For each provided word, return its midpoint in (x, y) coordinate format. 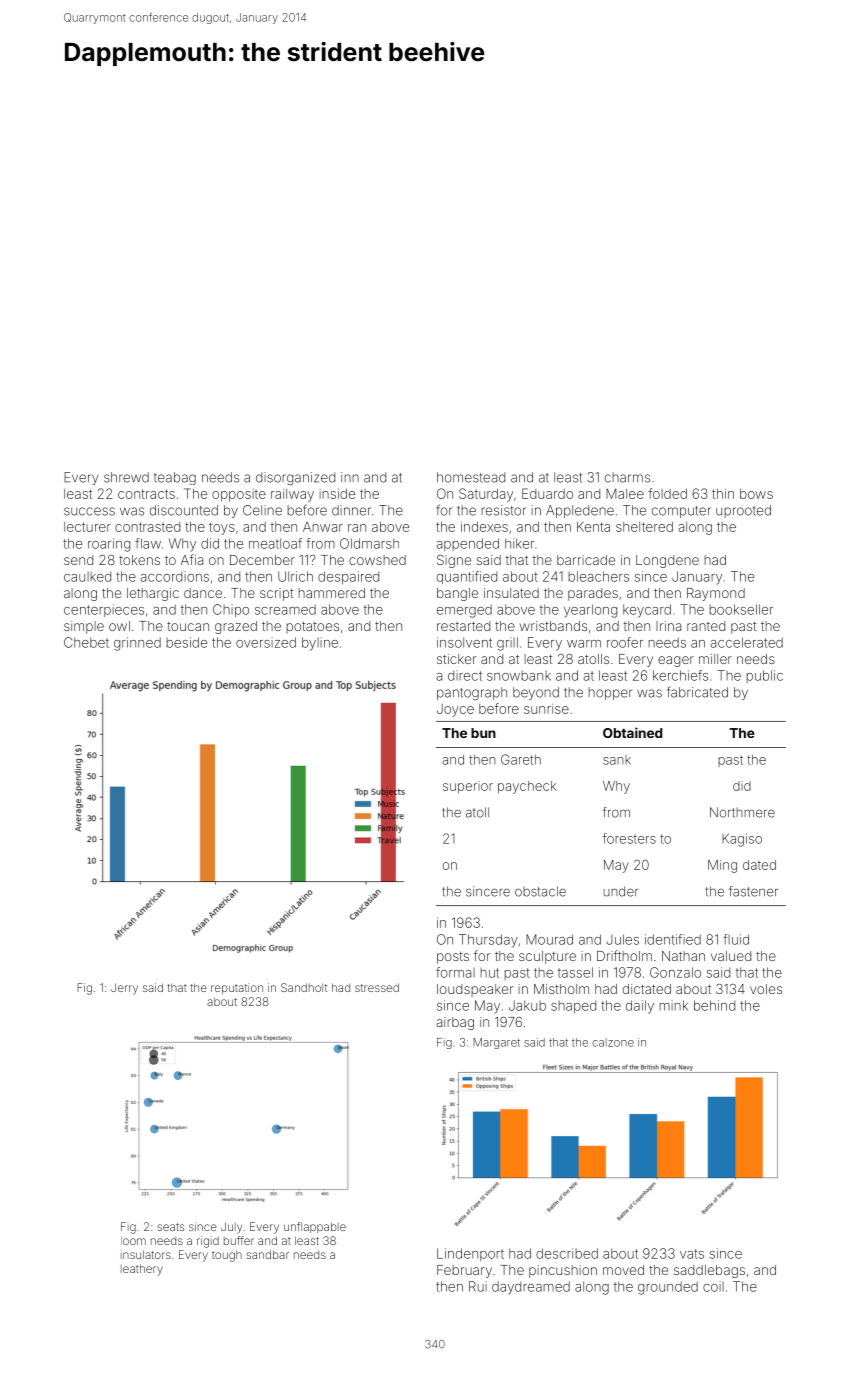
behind (714, 1005)
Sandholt (304, 987)
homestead (471, 477)
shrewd (126, 477)
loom (133, 1241)
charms (627, 477)
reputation (237, 988)
